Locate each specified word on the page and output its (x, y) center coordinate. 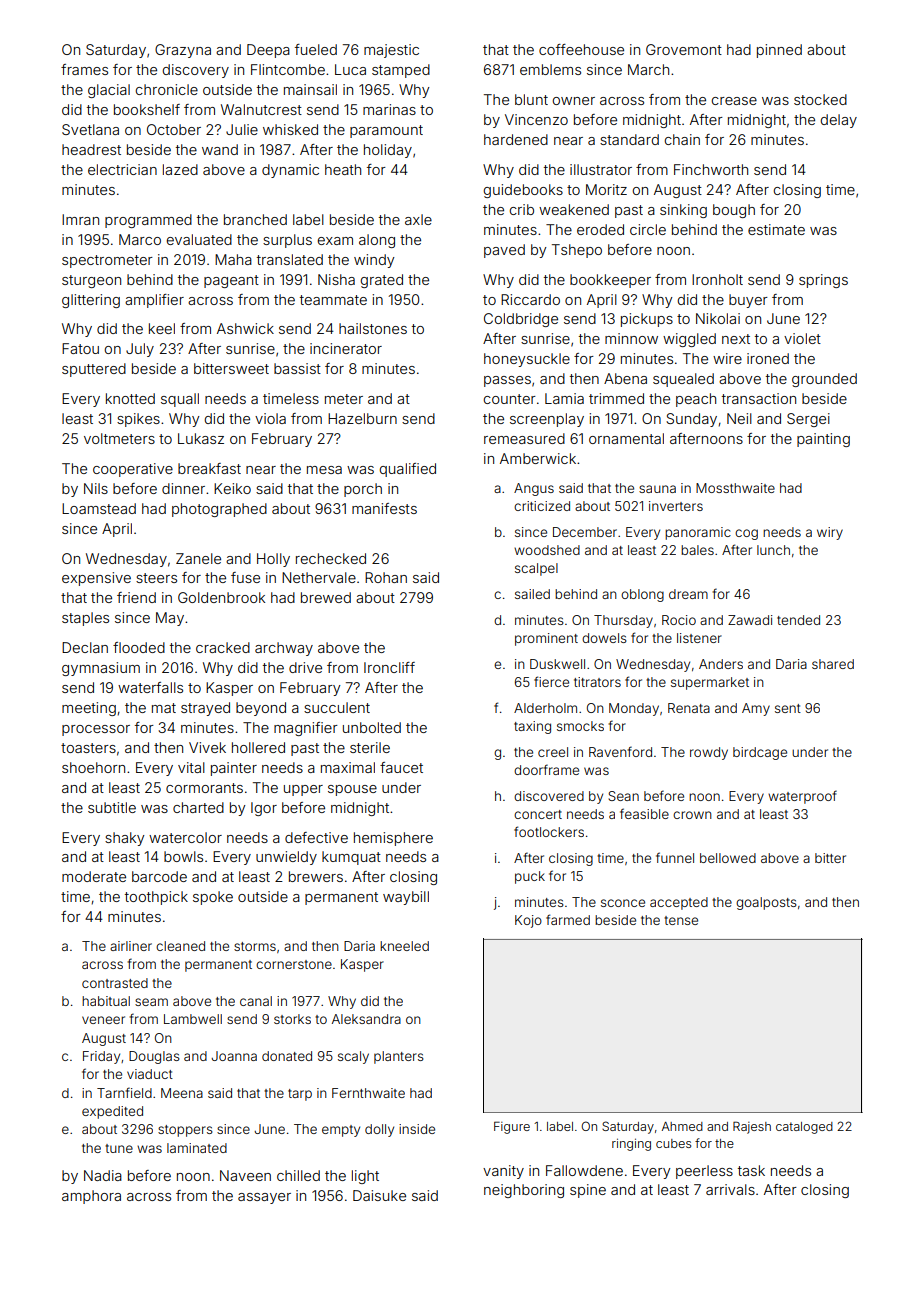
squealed (683, 380)
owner (574, 101)
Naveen (245, 1175)
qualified (408, 470)
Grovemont (684, 49)
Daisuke (379, 1195)
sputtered (94, 370)
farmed (568, 919)
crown (692, 815)
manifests (384, 508)
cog (746, 534)
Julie (242, 129)
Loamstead (99, 508)
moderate (94, 876)
